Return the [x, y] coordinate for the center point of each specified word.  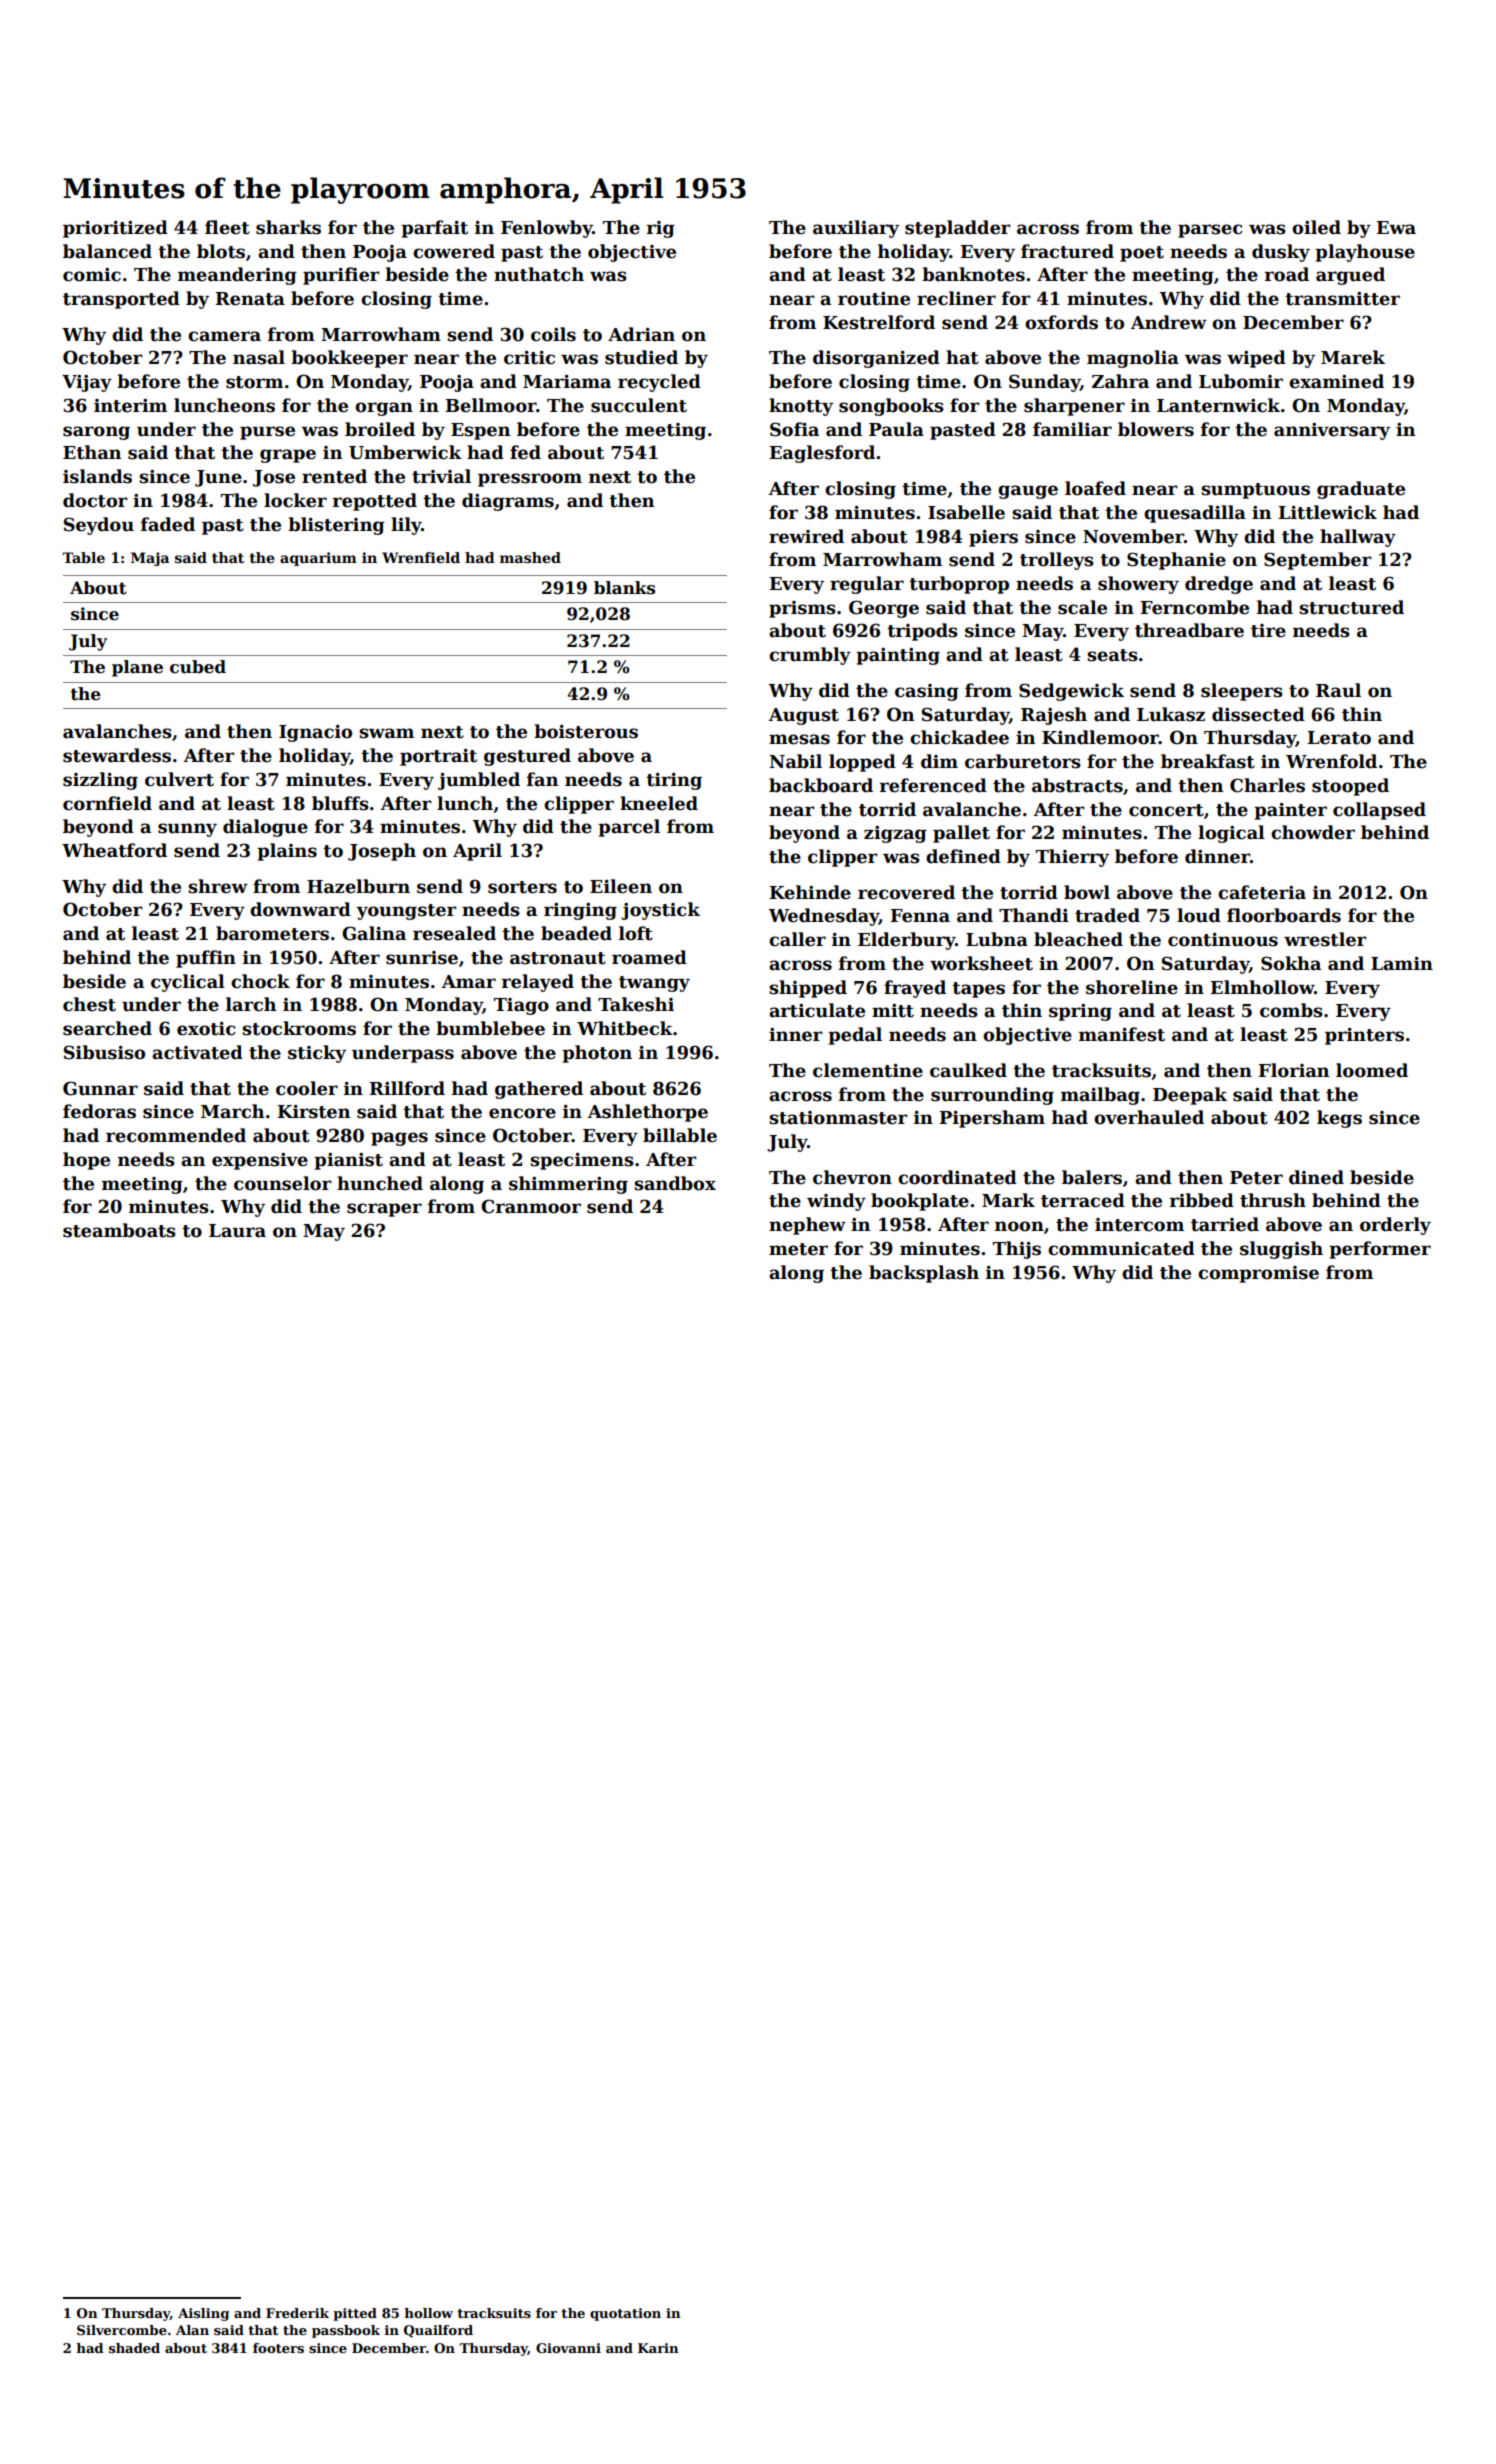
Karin [658, 2348]
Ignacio [315, 733]
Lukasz [1171, 714]
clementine [868, 1070]
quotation [625, 2314]
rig [661, 229]
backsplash [924, 1274]
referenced [933, 785]
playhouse [1365, 253]
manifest [1122, 1034]
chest [89, 1004]
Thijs [1017, 1250]
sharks [288, 227]
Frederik [297, 2313]
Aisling [203, 2314]
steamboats [119, 1230]
